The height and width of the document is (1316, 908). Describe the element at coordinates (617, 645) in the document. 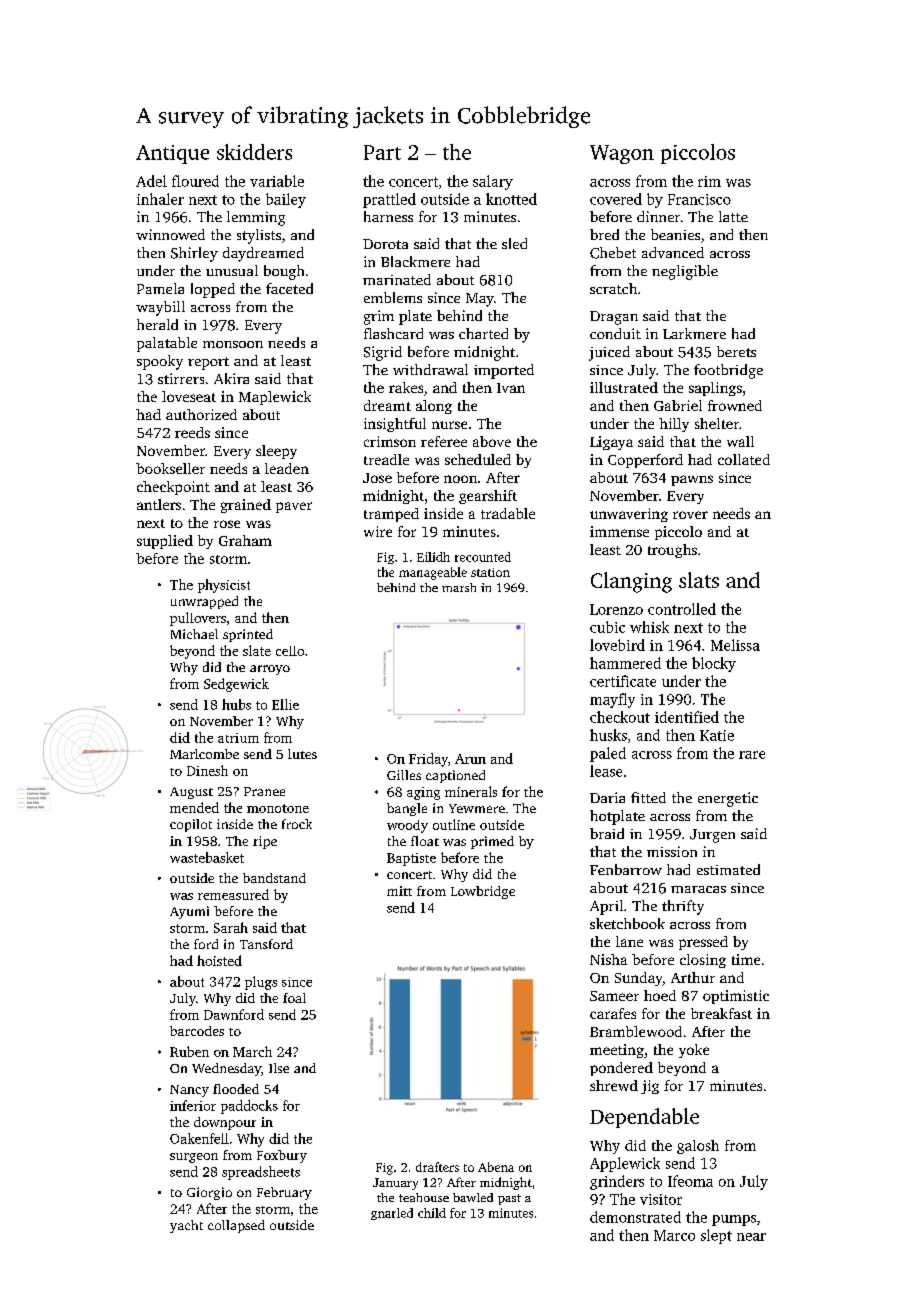

I see `lovebird` at that location.
